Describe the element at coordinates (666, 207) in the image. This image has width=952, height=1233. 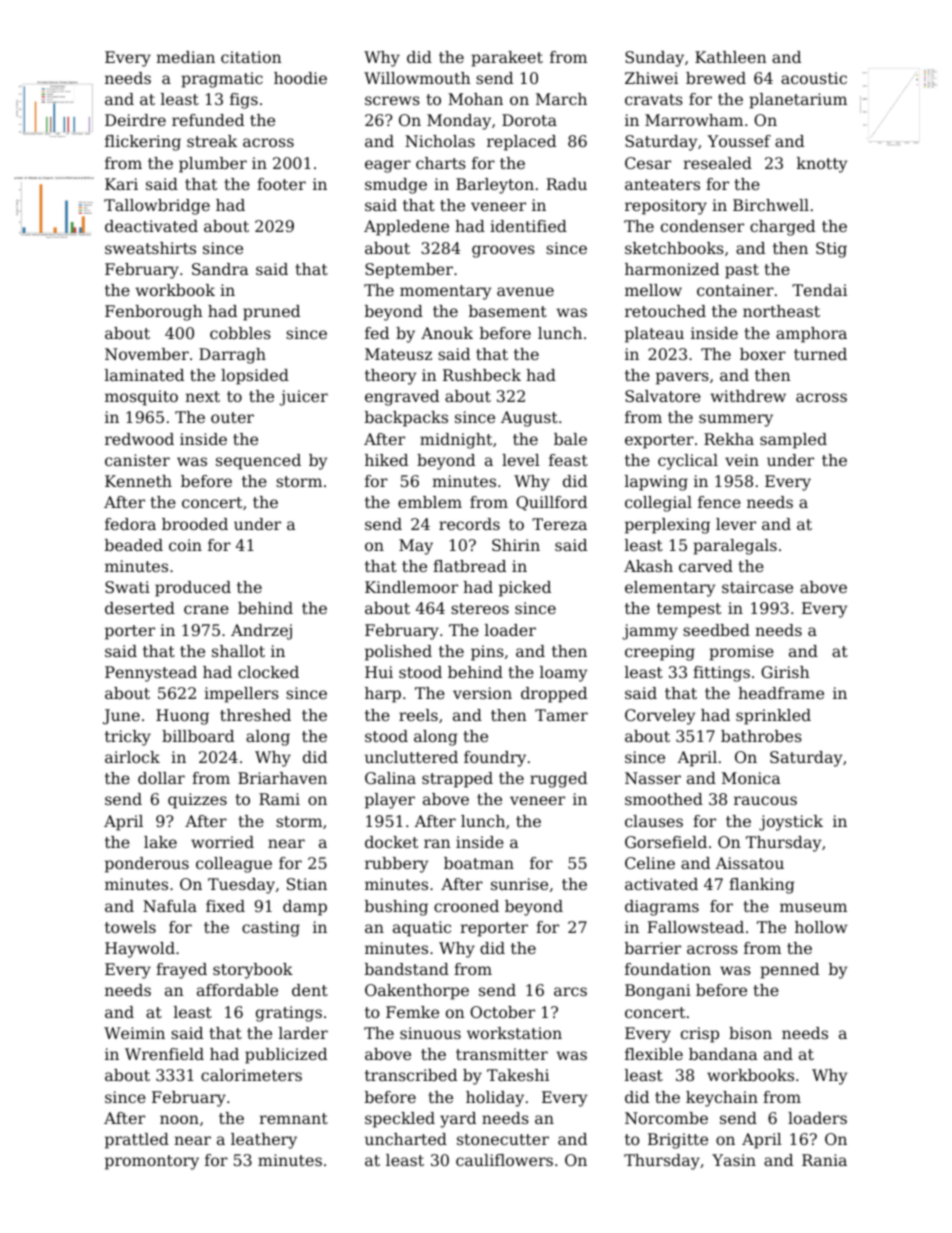
I see `repository` at that location.
